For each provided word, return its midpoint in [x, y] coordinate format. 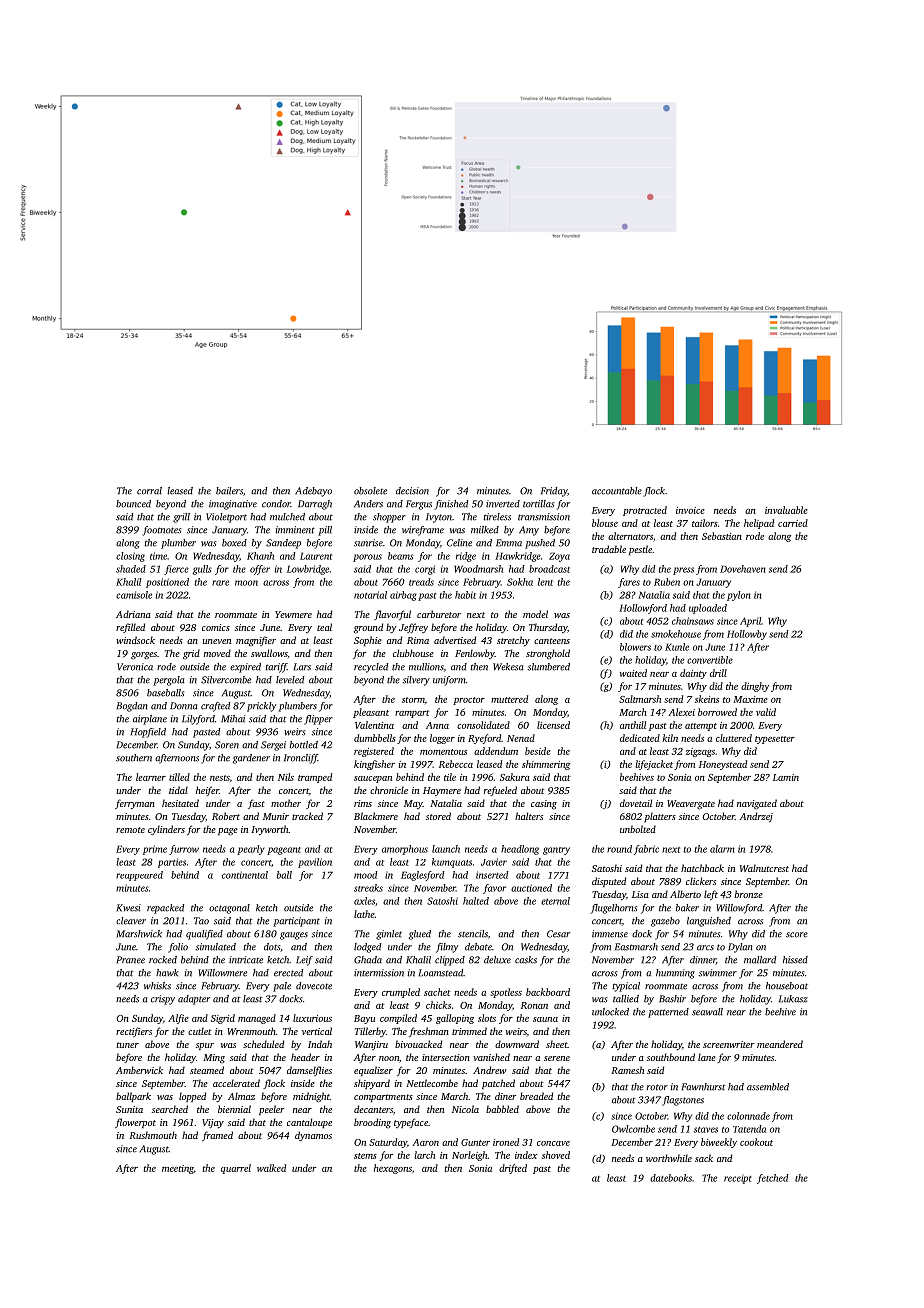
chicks [438, 1005]
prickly [261, 707]
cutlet [199, 1031]
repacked [165, 909]
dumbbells [375, 738]
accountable [617, 491]
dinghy [755, 687]
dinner [703, 960]
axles [364, 901]
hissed [795, 960]
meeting [178, 1169]
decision [412, 491]
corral [149, 491]
